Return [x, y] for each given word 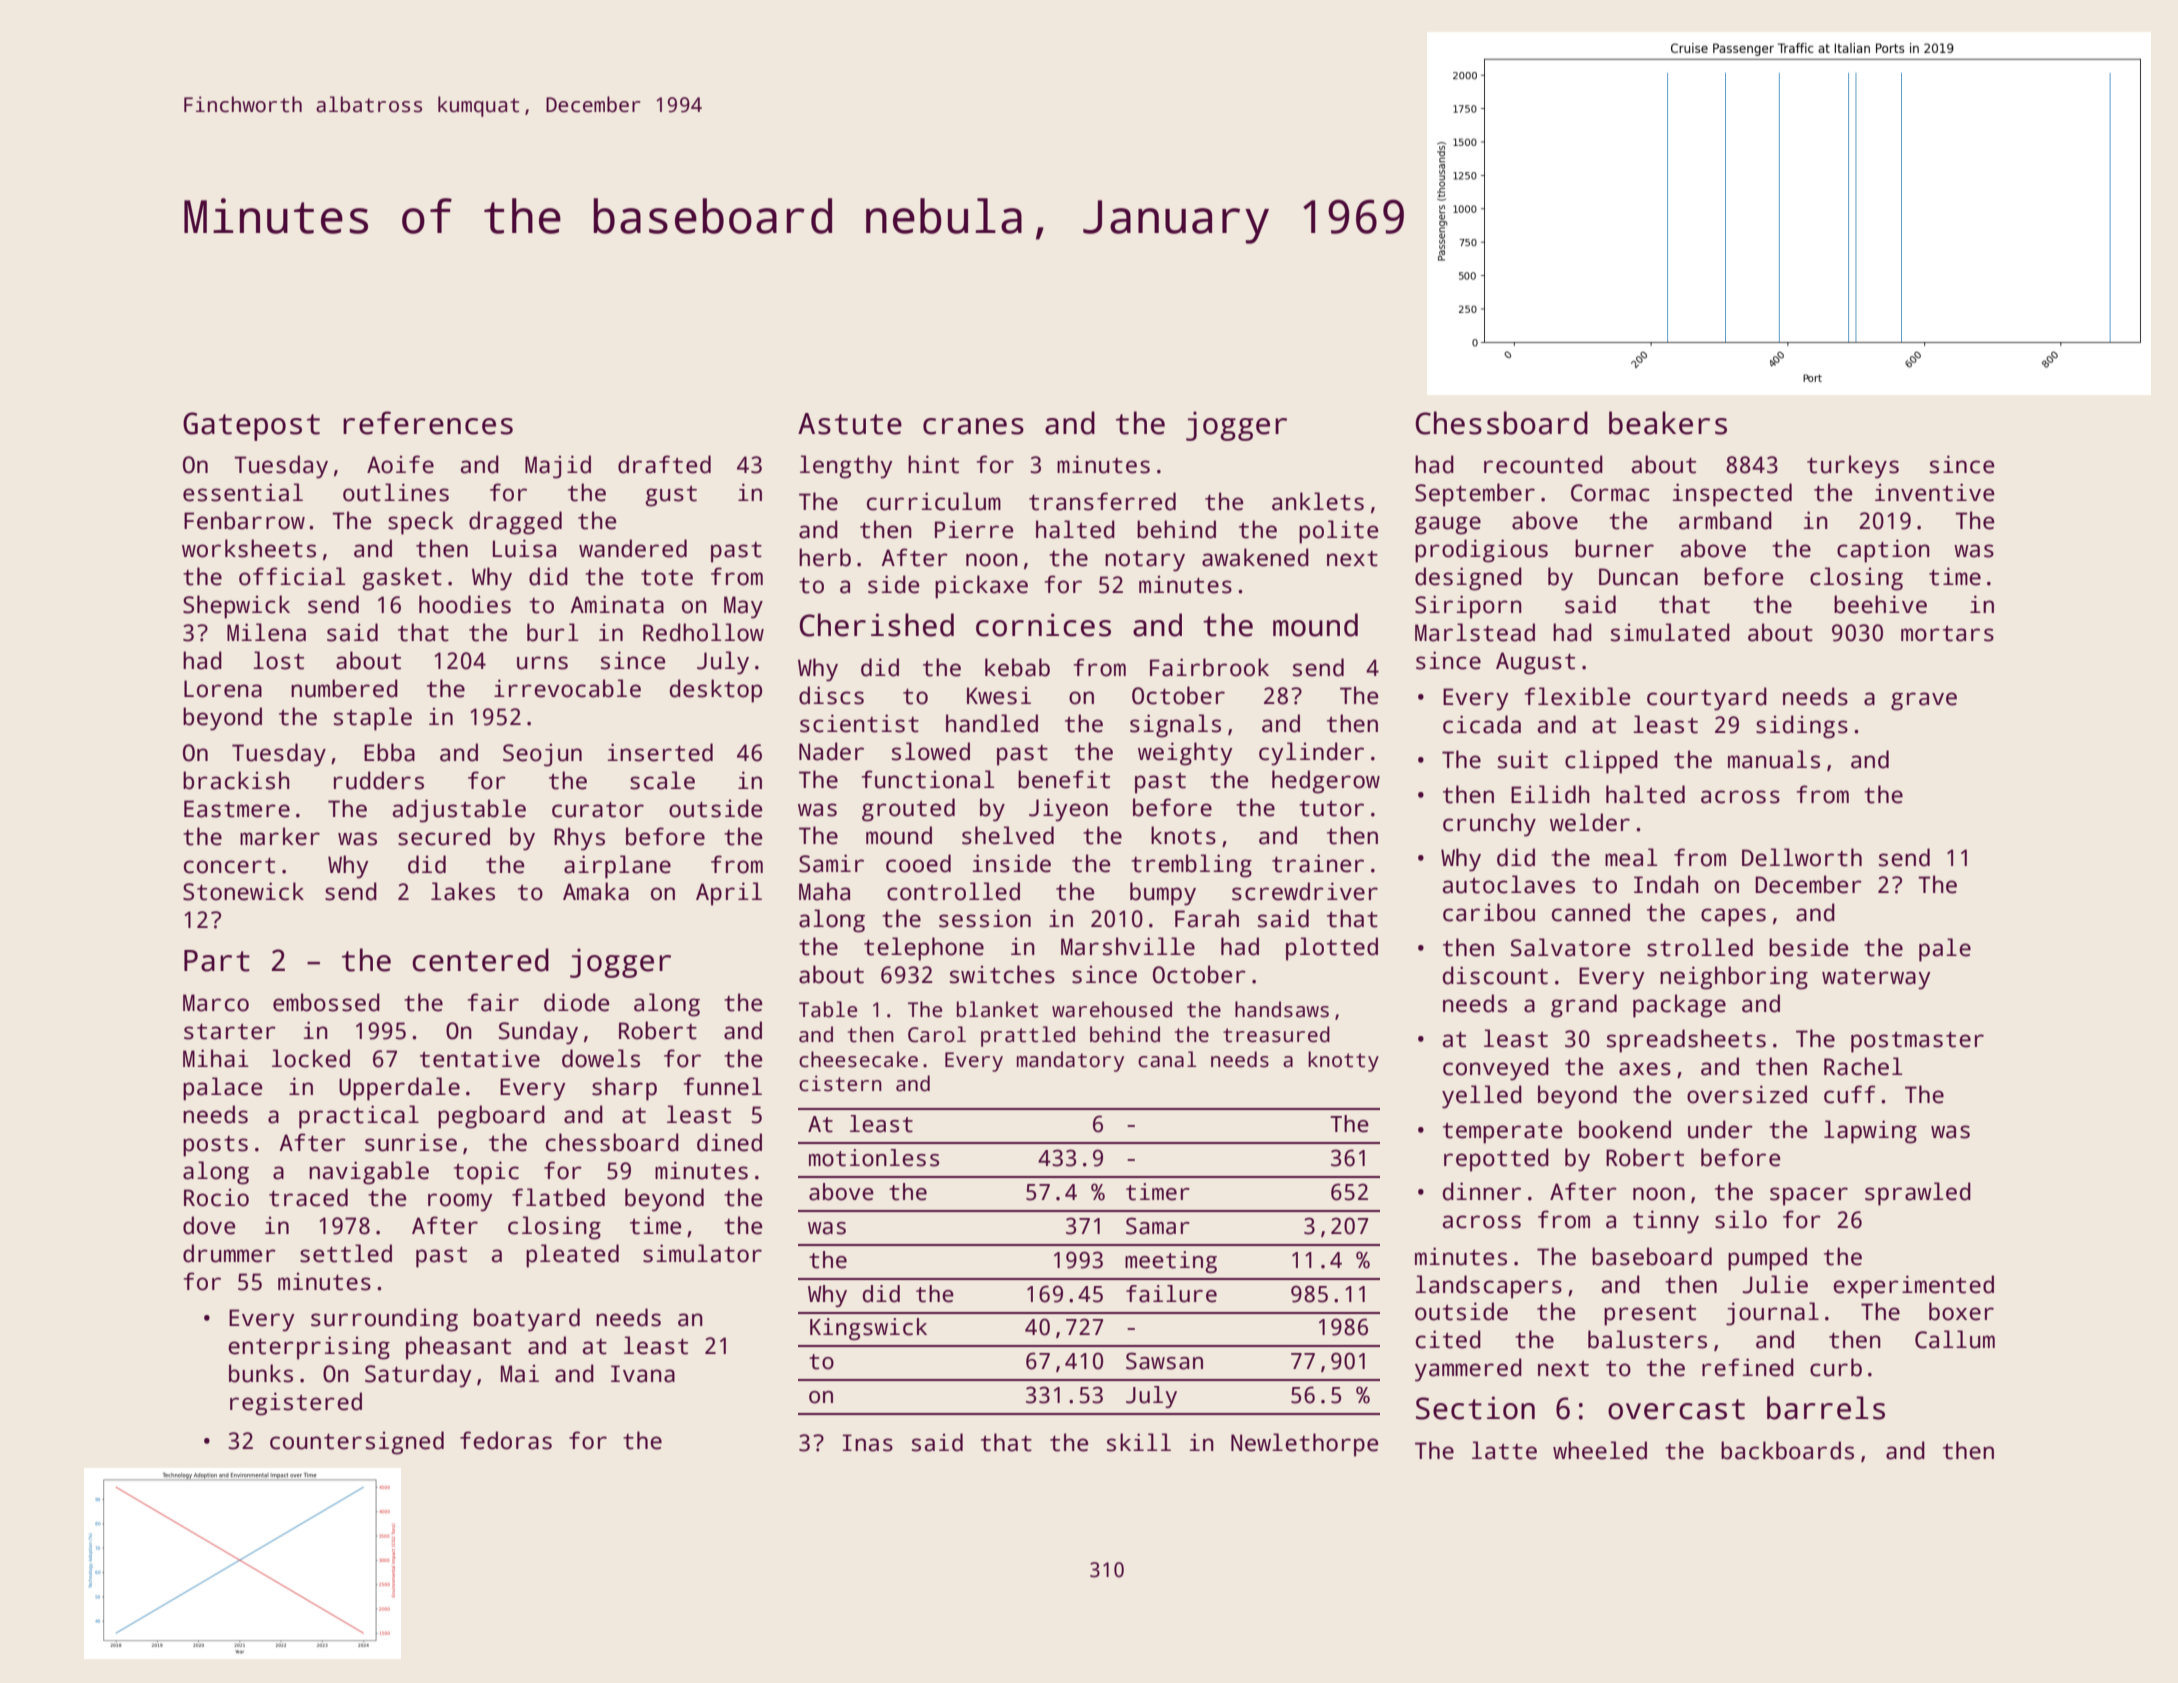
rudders [379, 780]
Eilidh [1550, 794]
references [428, 423]
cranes [973, 426]
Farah [1207, 918]
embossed [326, 1002]
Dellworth [1802, 857]
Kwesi [999, 695]
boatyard [527, 1320]
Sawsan [1164, 1361]
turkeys [1853, 467]
